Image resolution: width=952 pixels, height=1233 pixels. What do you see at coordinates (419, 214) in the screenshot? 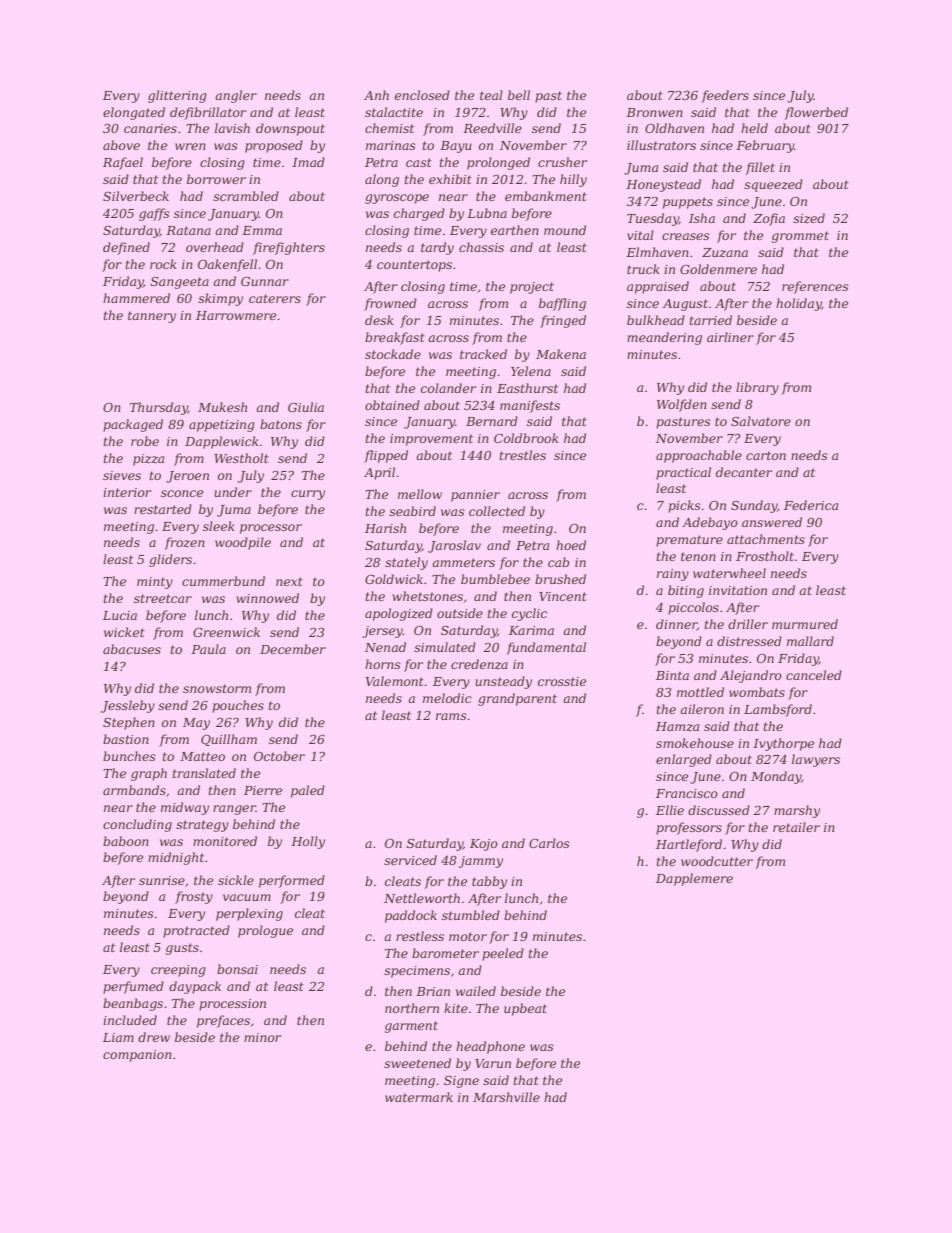
I see `charged` at bounding box center [419, 214].
